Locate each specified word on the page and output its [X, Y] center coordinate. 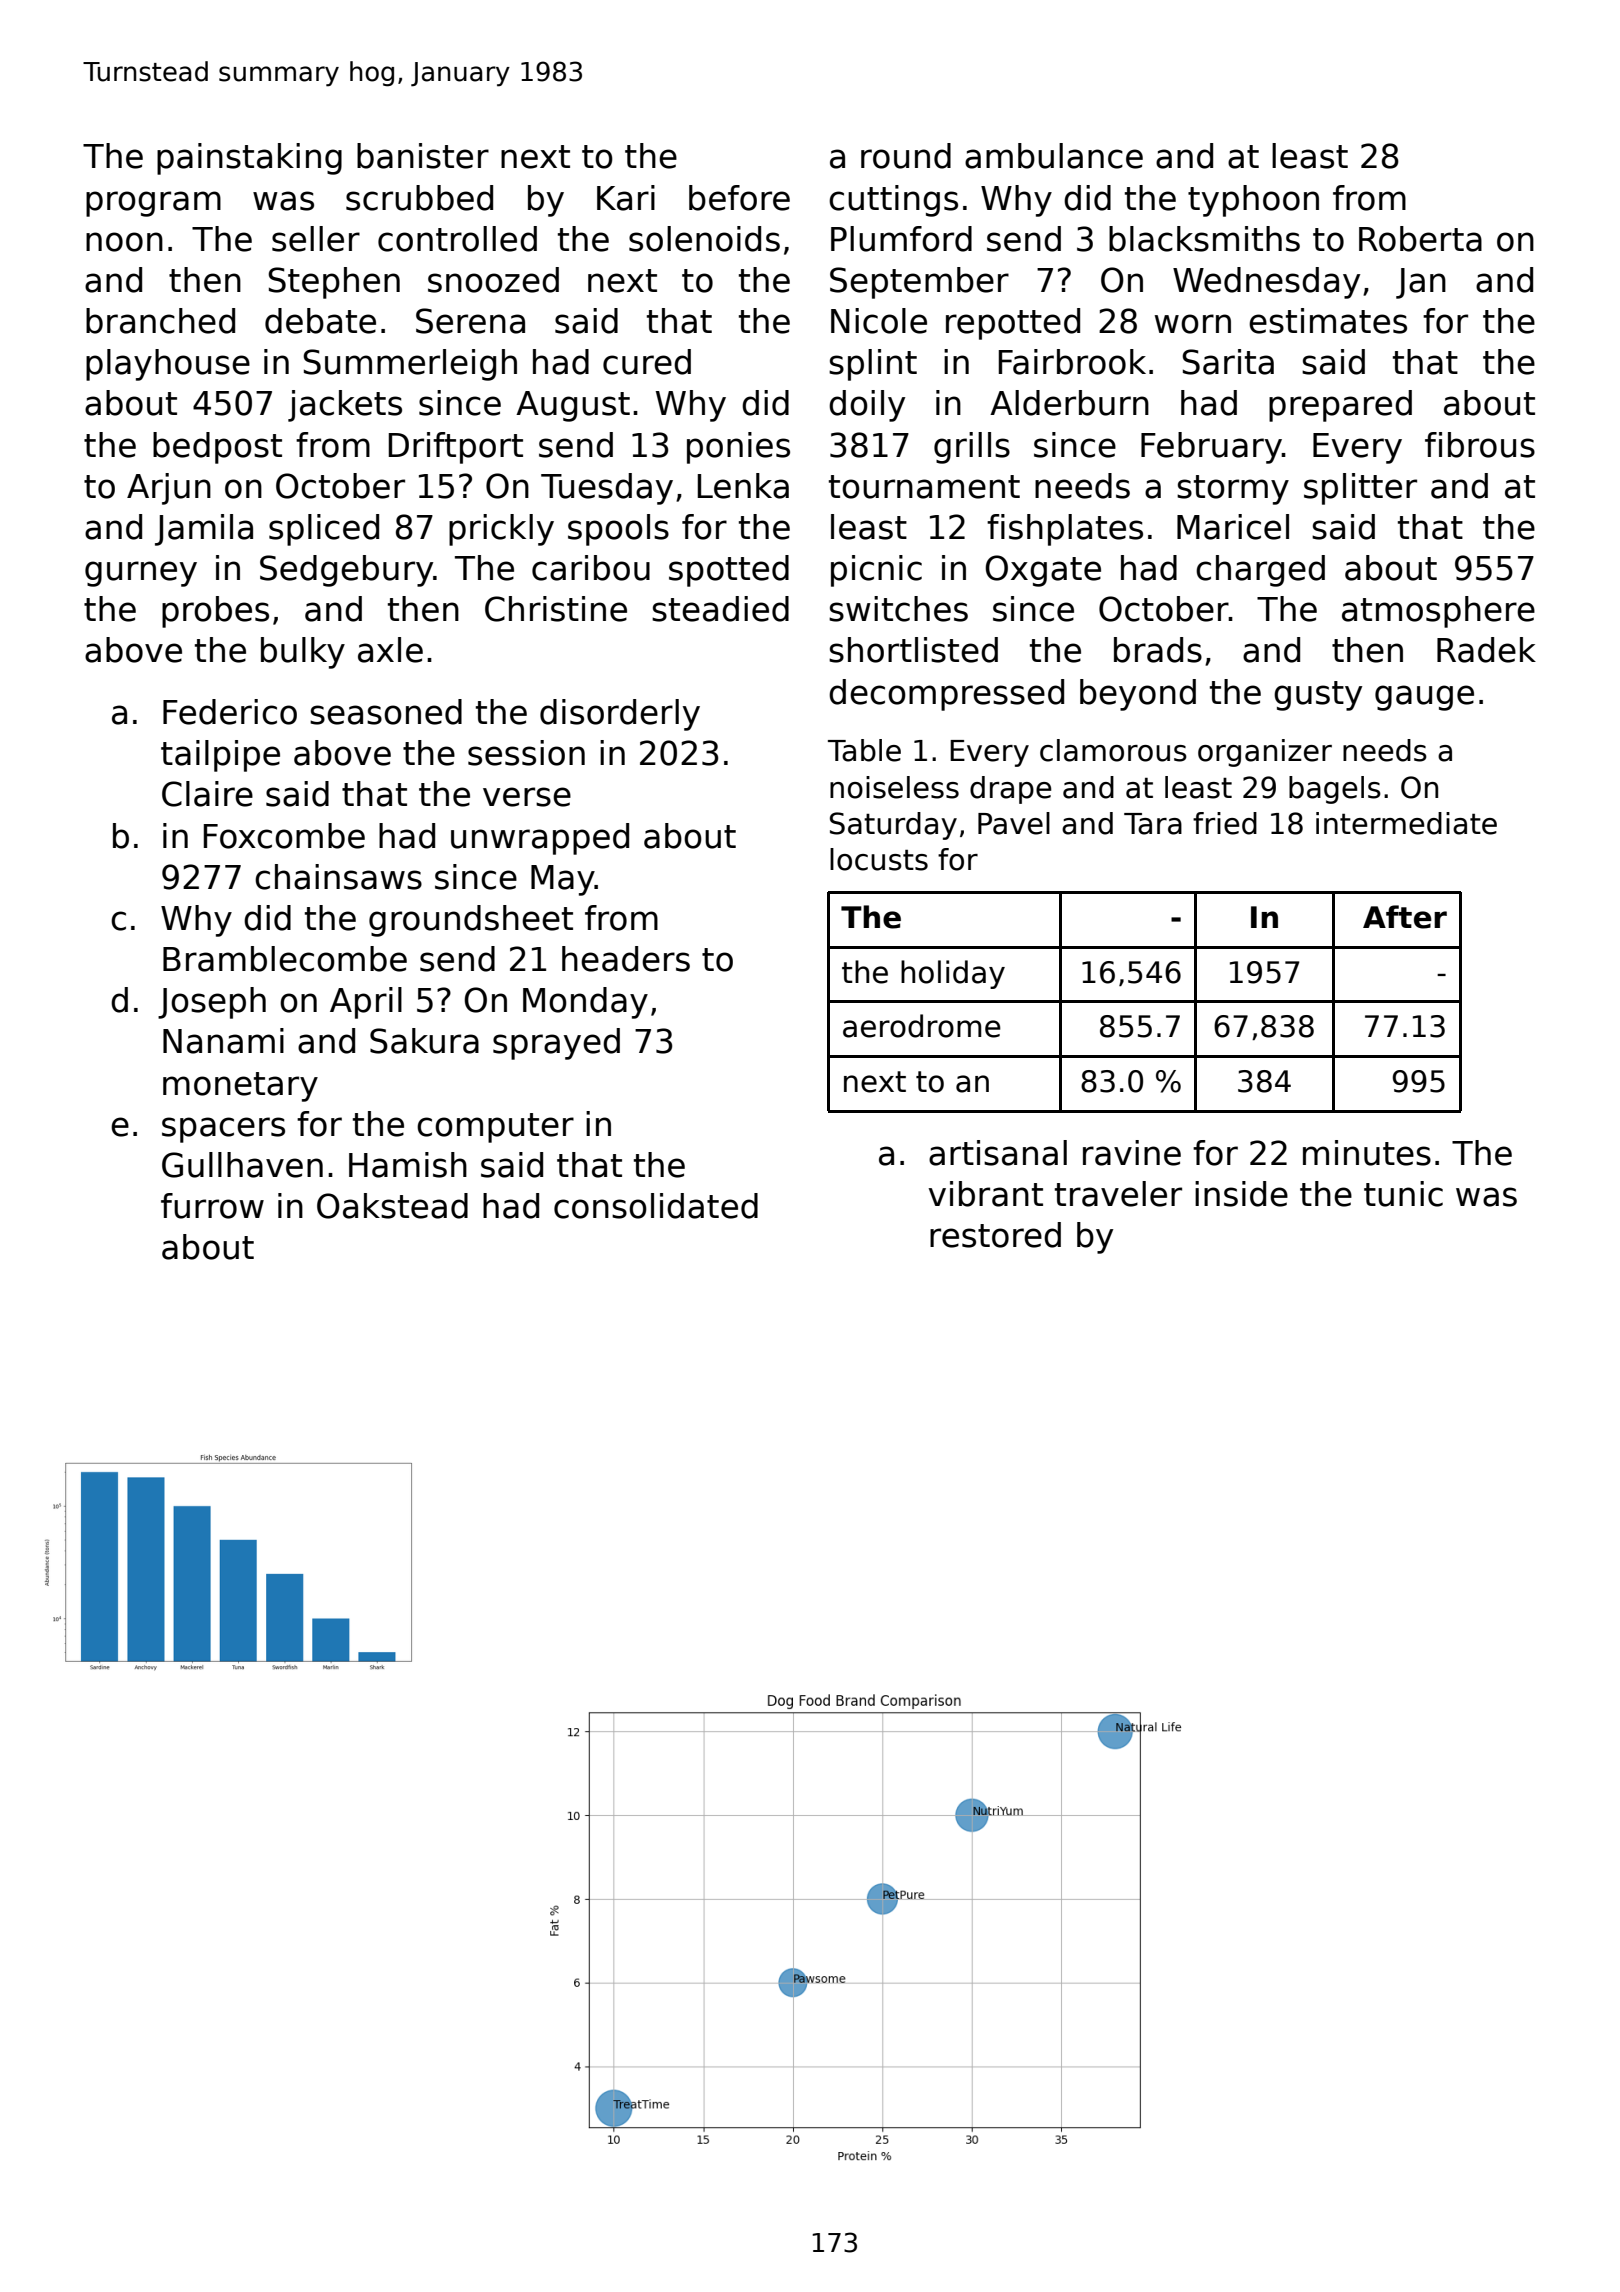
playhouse [168, 365]
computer [495, 1128]
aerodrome [922, 1026]
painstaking [249, 159]
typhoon [1253, 201]
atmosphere [1438, 612]
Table [864, 750]
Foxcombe [284, 836]
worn [1193, 324]
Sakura [424, 1041]
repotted [1013, 324]
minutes [1367, 1153]
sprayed [556, 1044]
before [739, 198]
